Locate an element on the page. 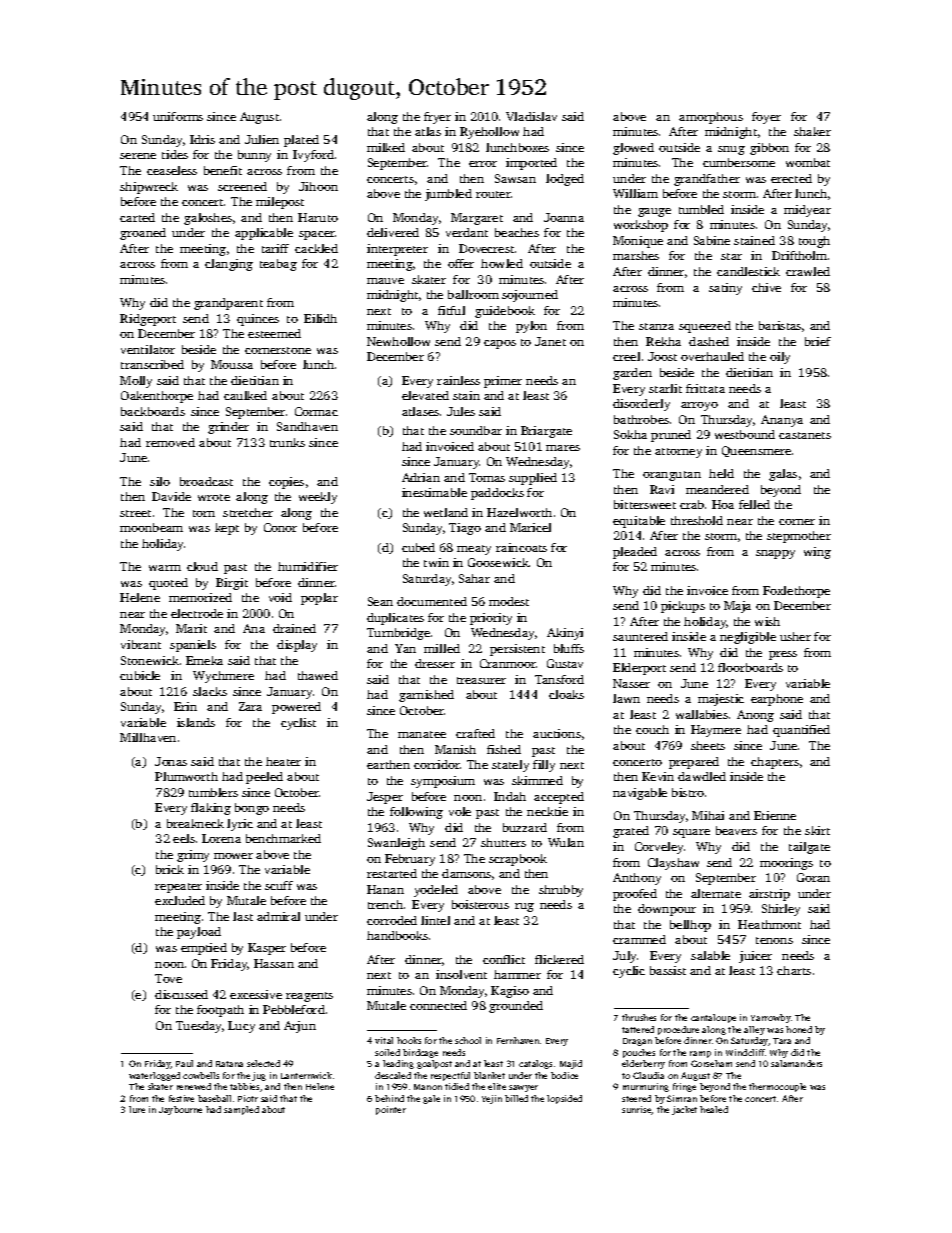  quinces is located at coordinates (258, 320).
